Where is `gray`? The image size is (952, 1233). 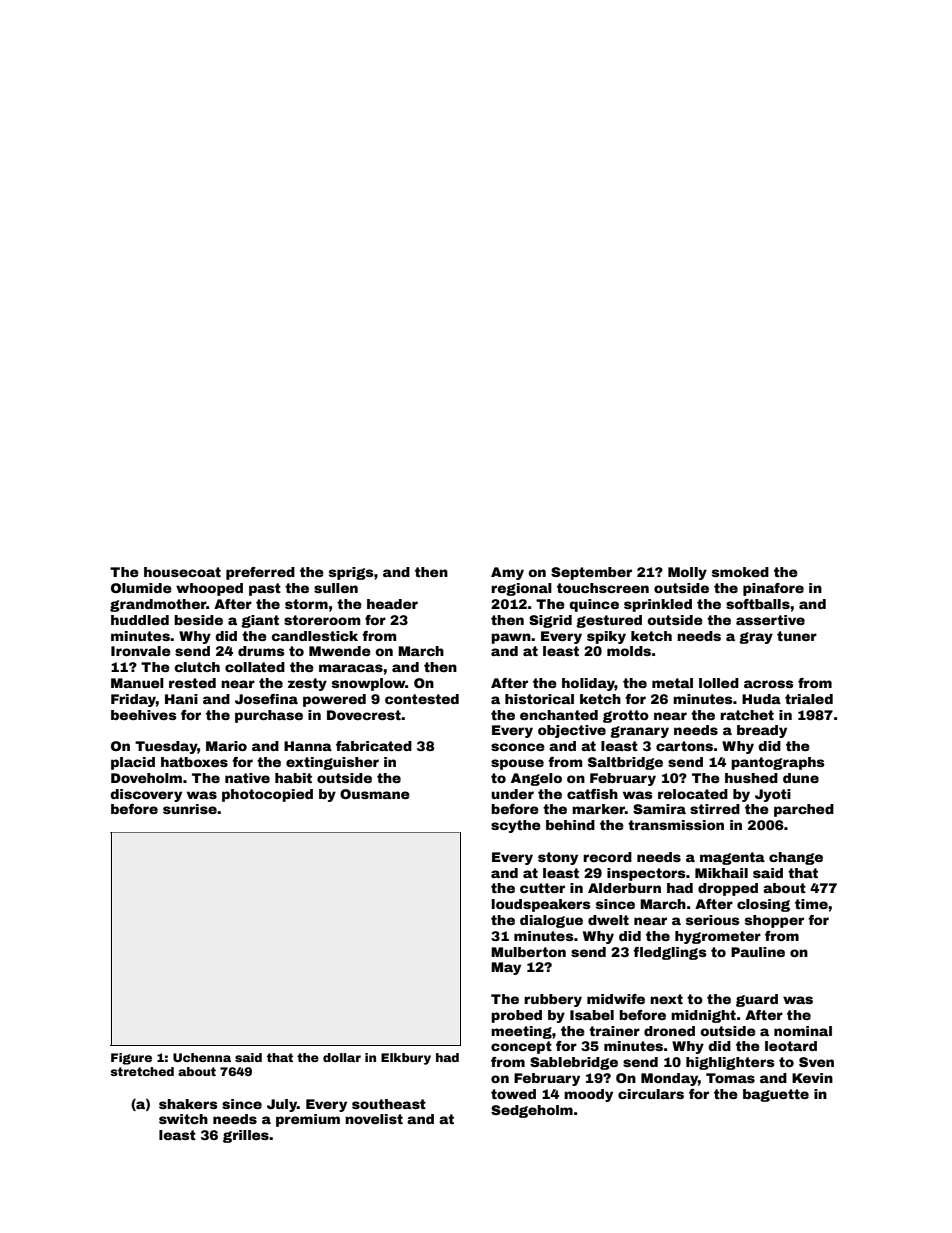 gray is located at coordinates (756, 638).
